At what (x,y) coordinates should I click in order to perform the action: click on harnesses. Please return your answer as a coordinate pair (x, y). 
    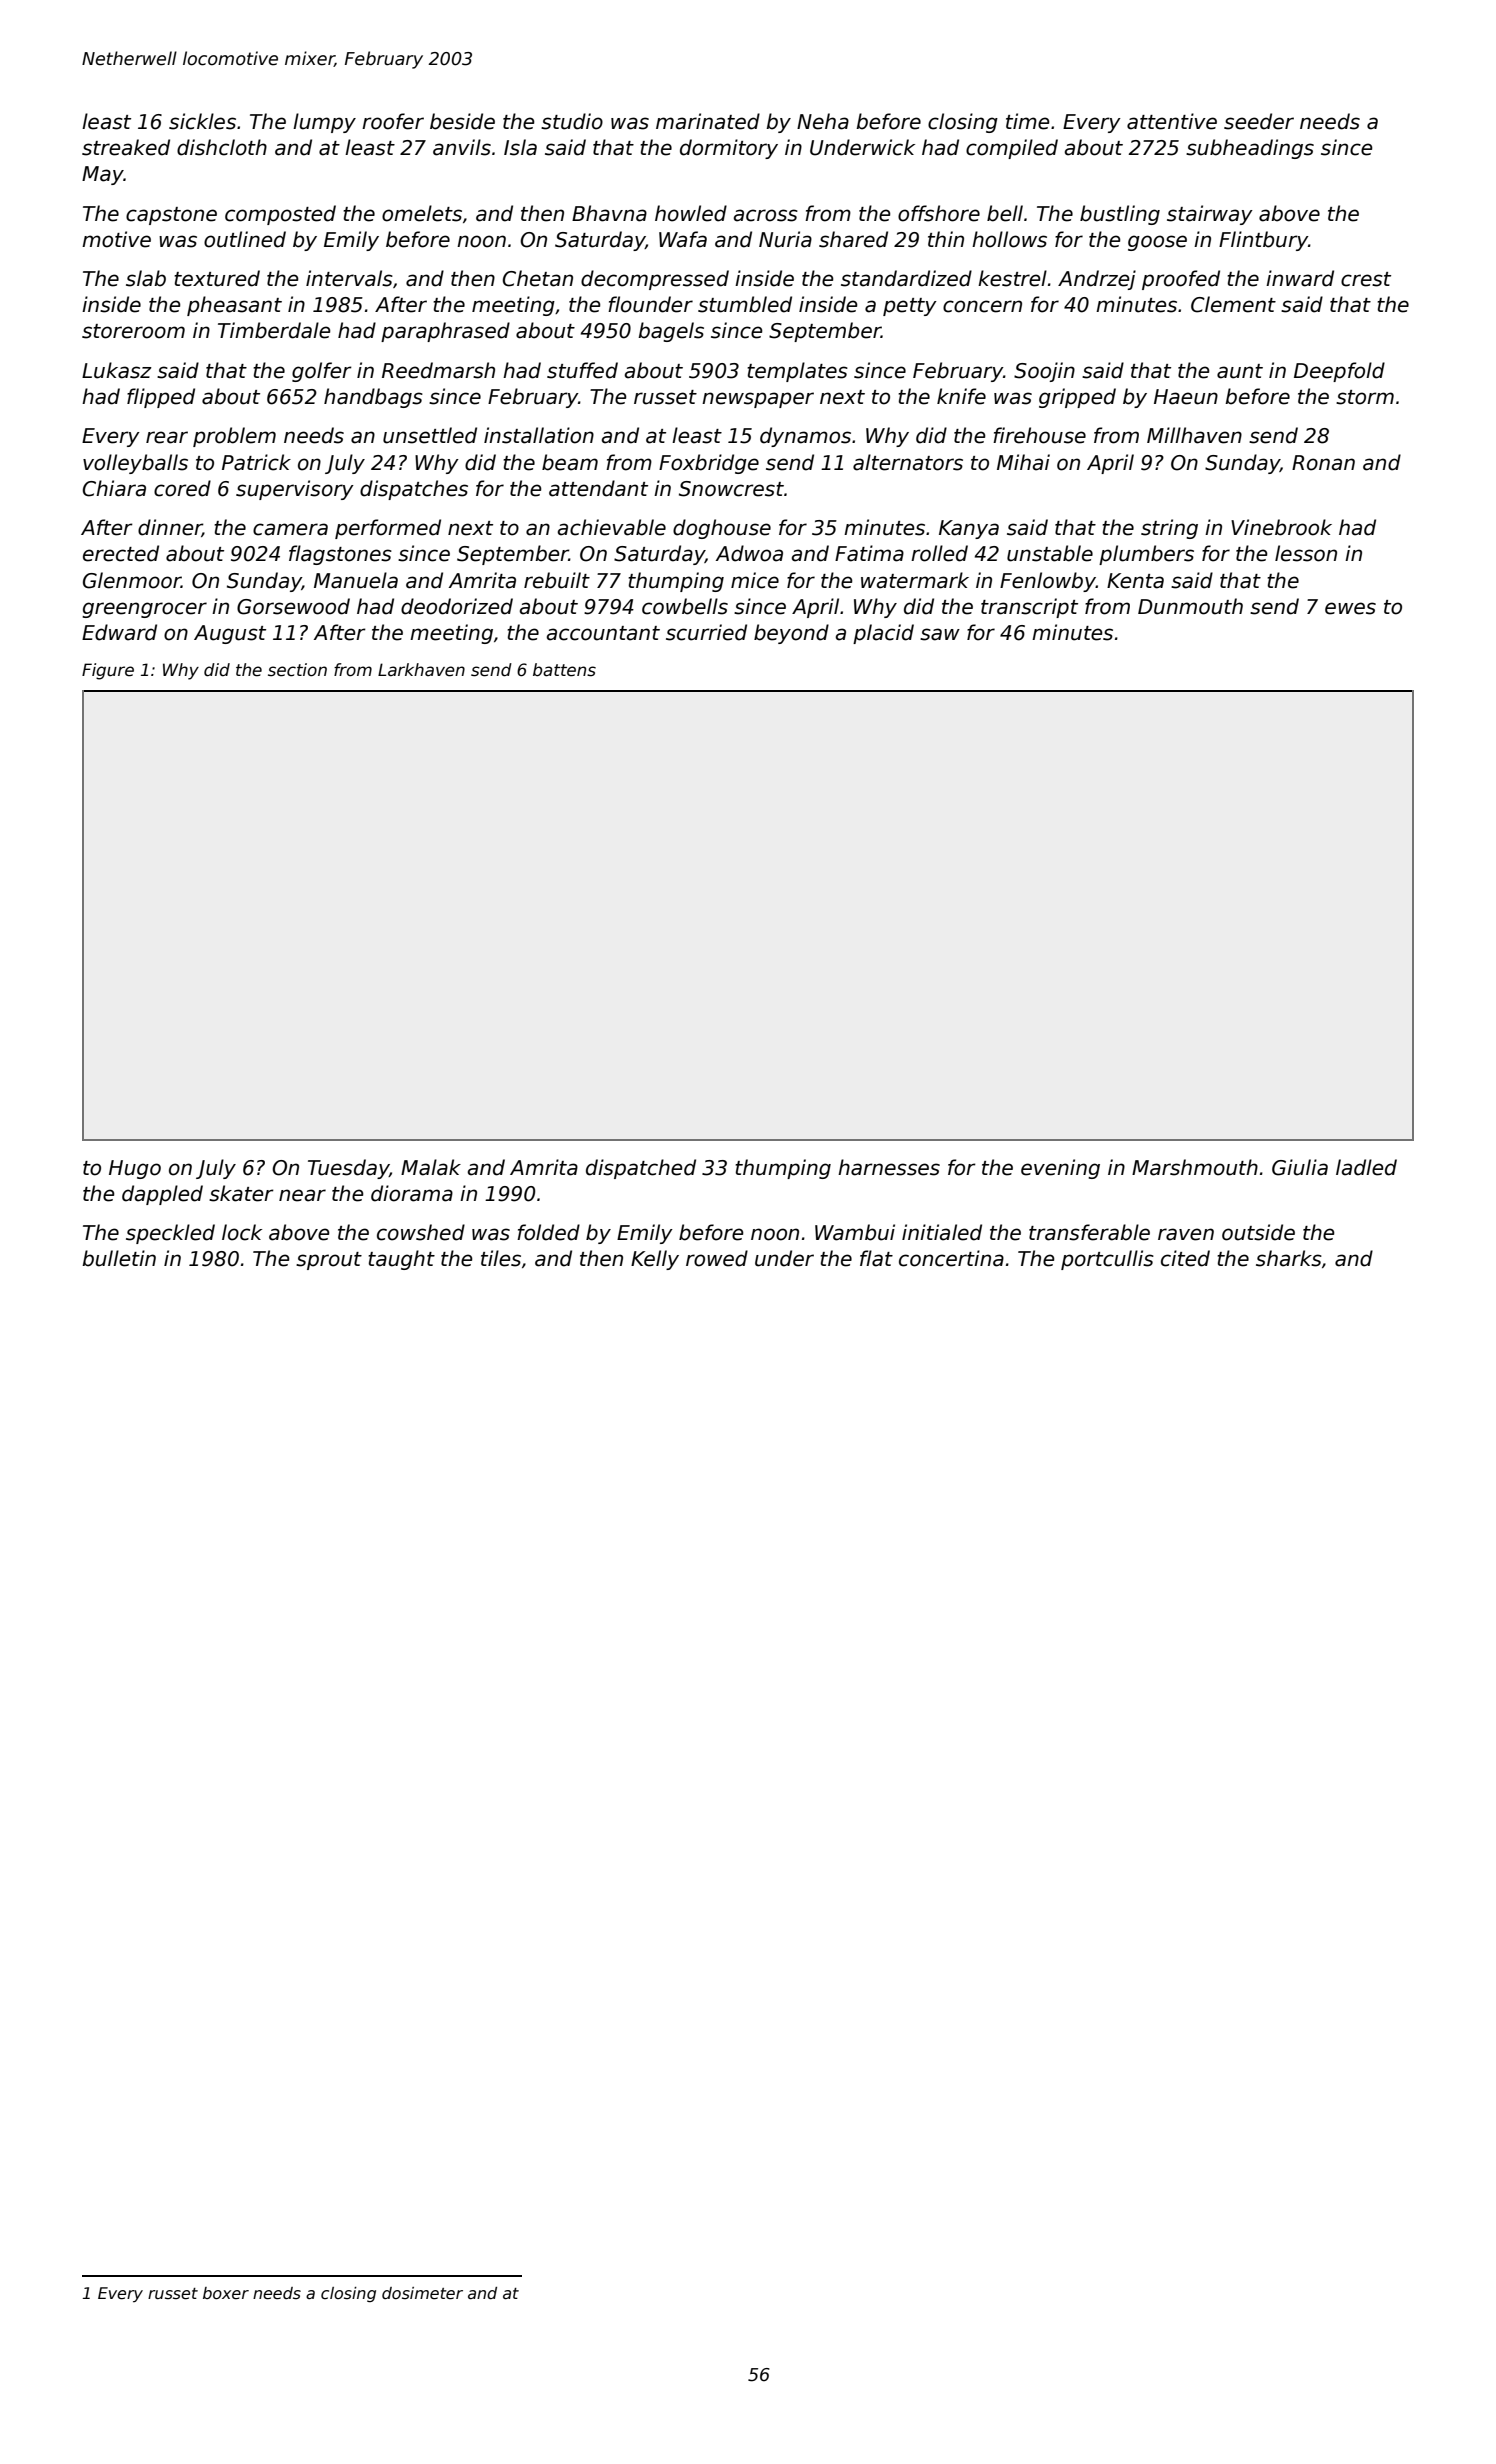
    Looking at the image, I should click on (889, 1167).
